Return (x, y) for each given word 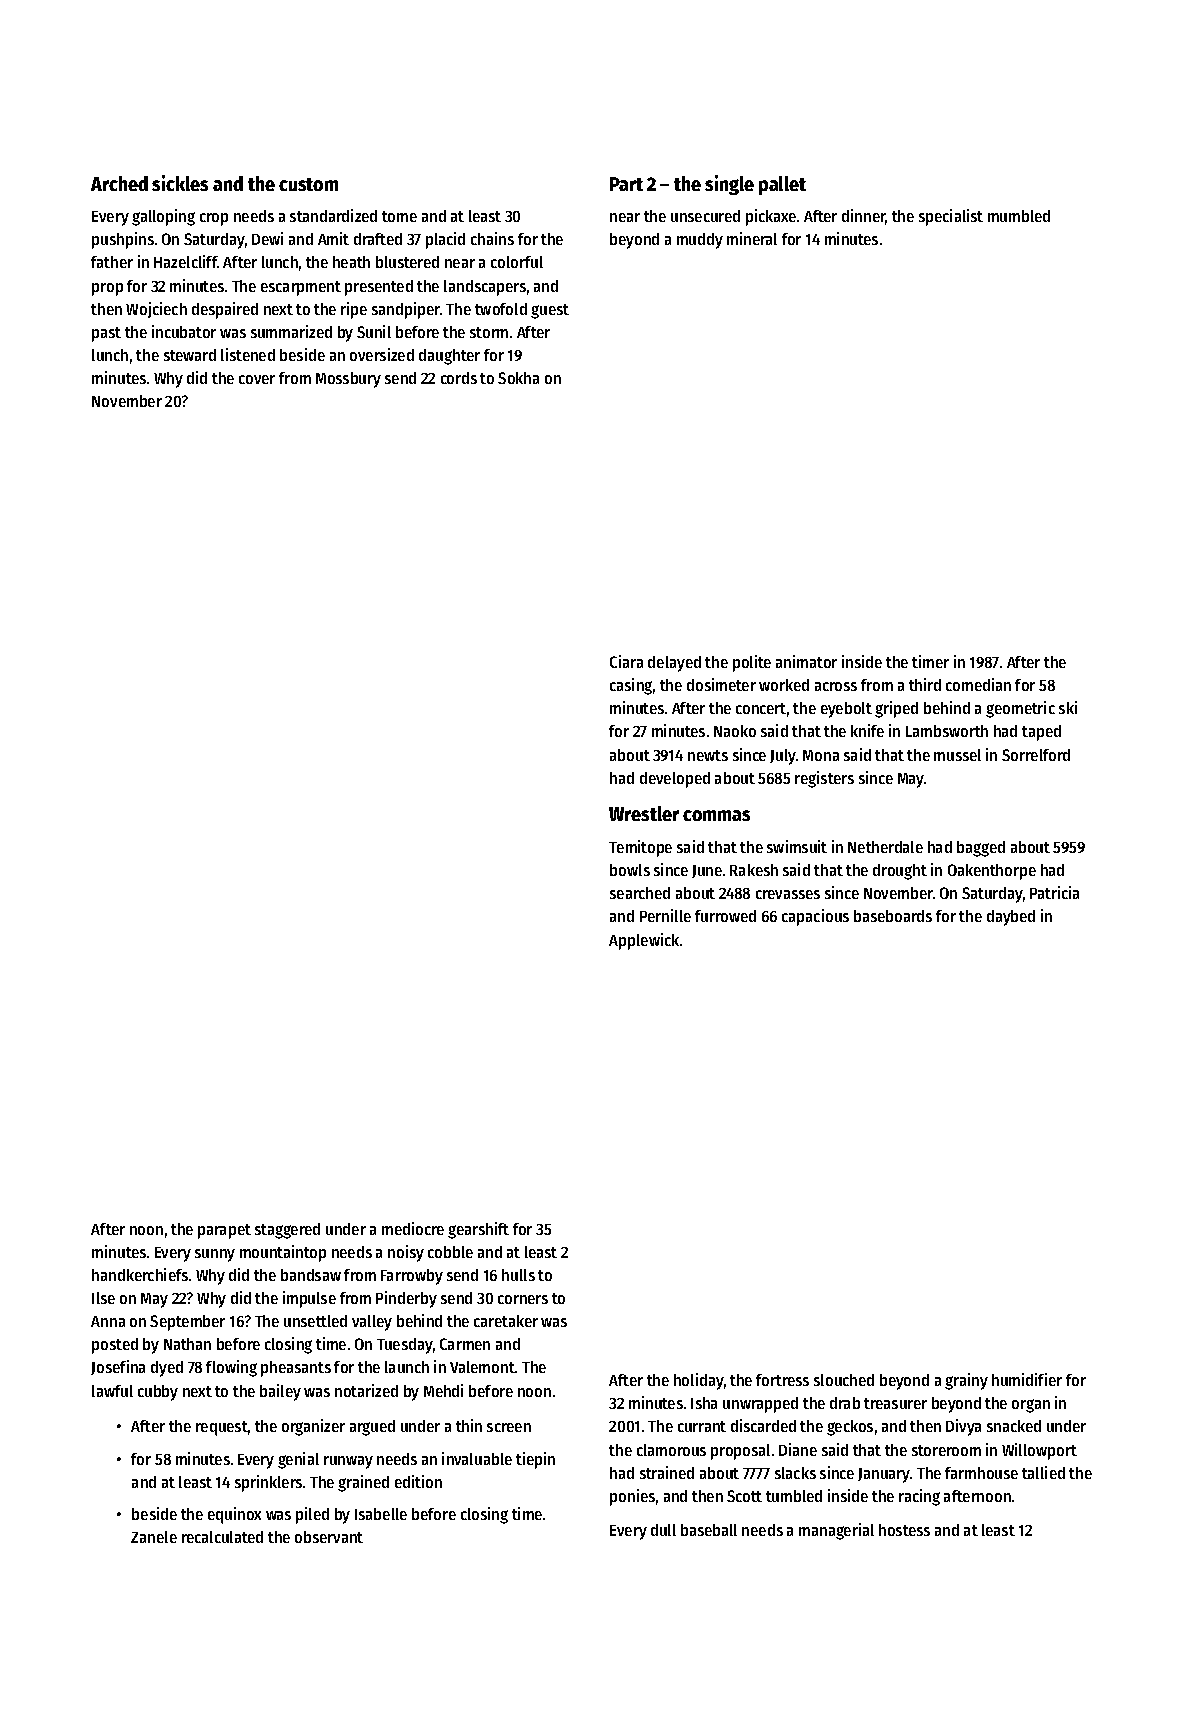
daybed (1011, 918)
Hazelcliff (186, 261)
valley (372, 1323)
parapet (224, 1231)
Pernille (665, 915)
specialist (951, 217)
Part (626, 184)
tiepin (535, 1460)
